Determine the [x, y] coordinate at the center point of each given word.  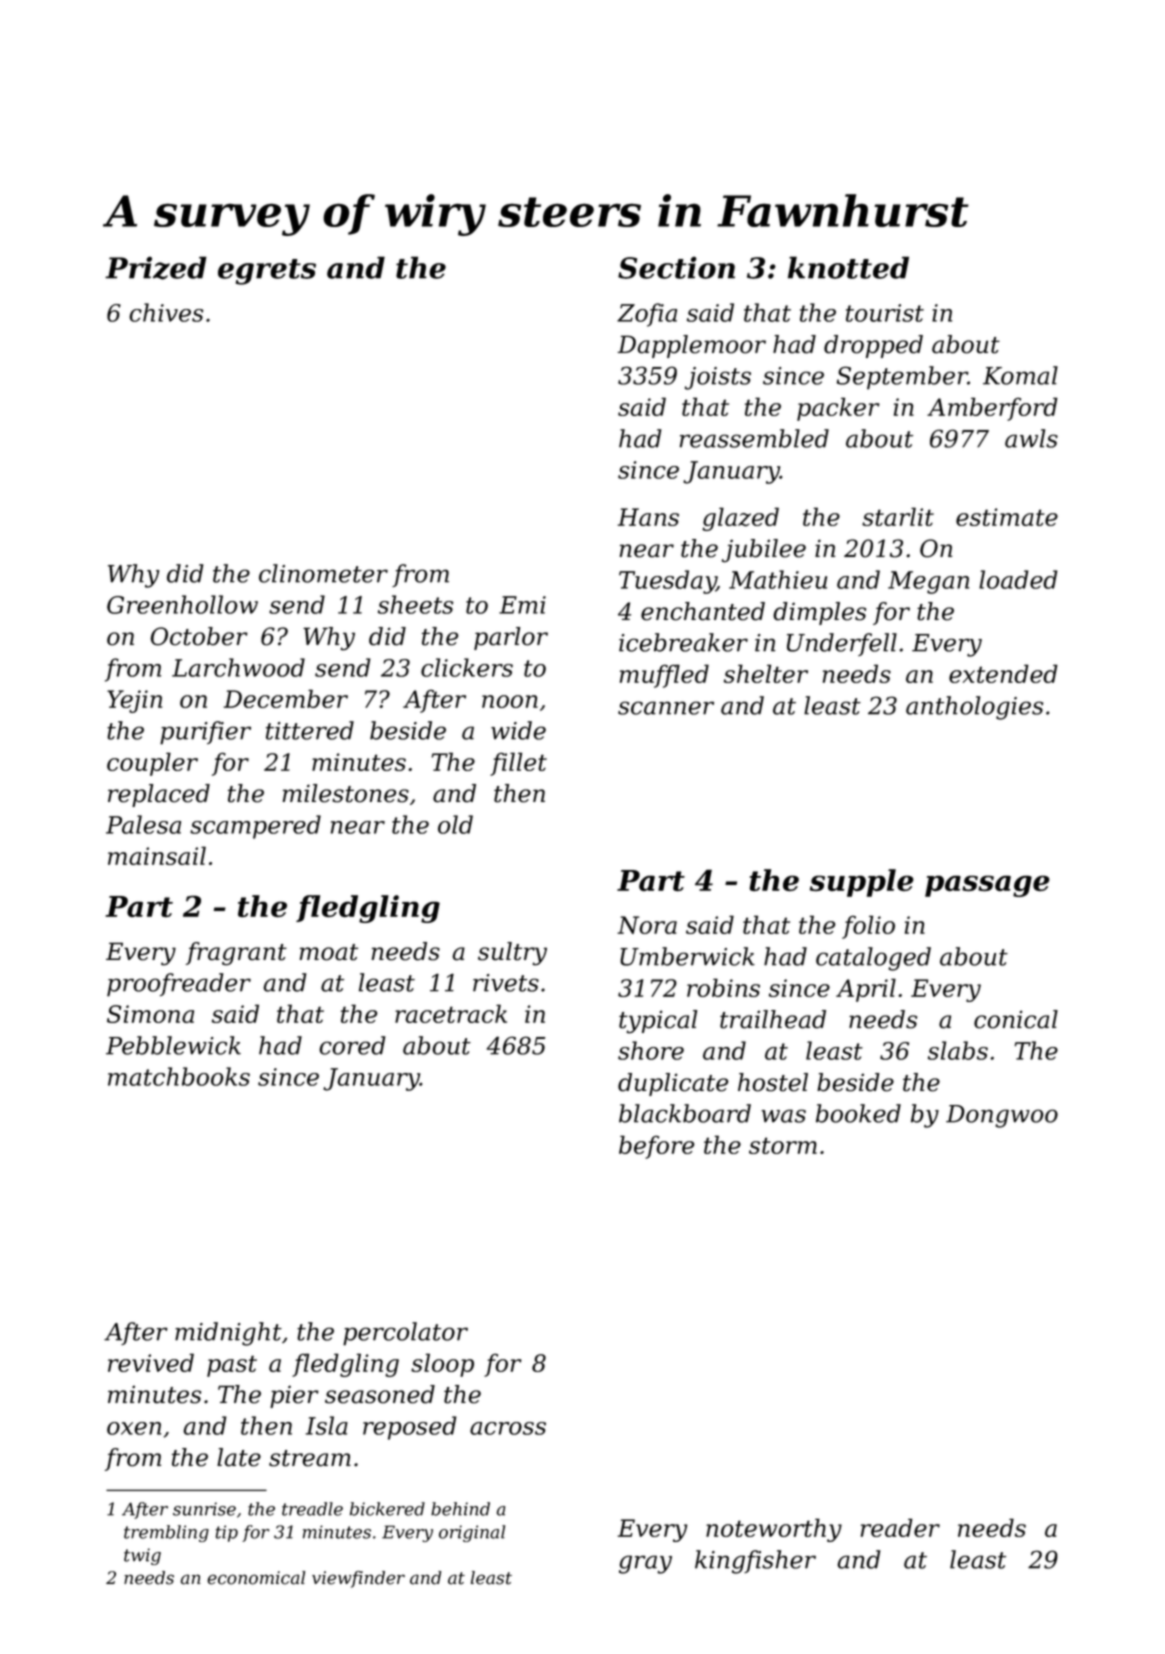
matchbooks [179, 1076]
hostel [773, 1082]
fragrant [236, 954]
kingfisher [755, 1562]
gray [645, 1564]
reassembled [754, 438]
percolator [405, 1334]
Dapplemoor [691, 346]
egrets [267, 272]
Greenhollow [182, 604]
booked [858, 1113]
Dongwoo [1002, 1116]
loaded [1018, 579]
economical [256, 1578]
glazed [740, 519]
